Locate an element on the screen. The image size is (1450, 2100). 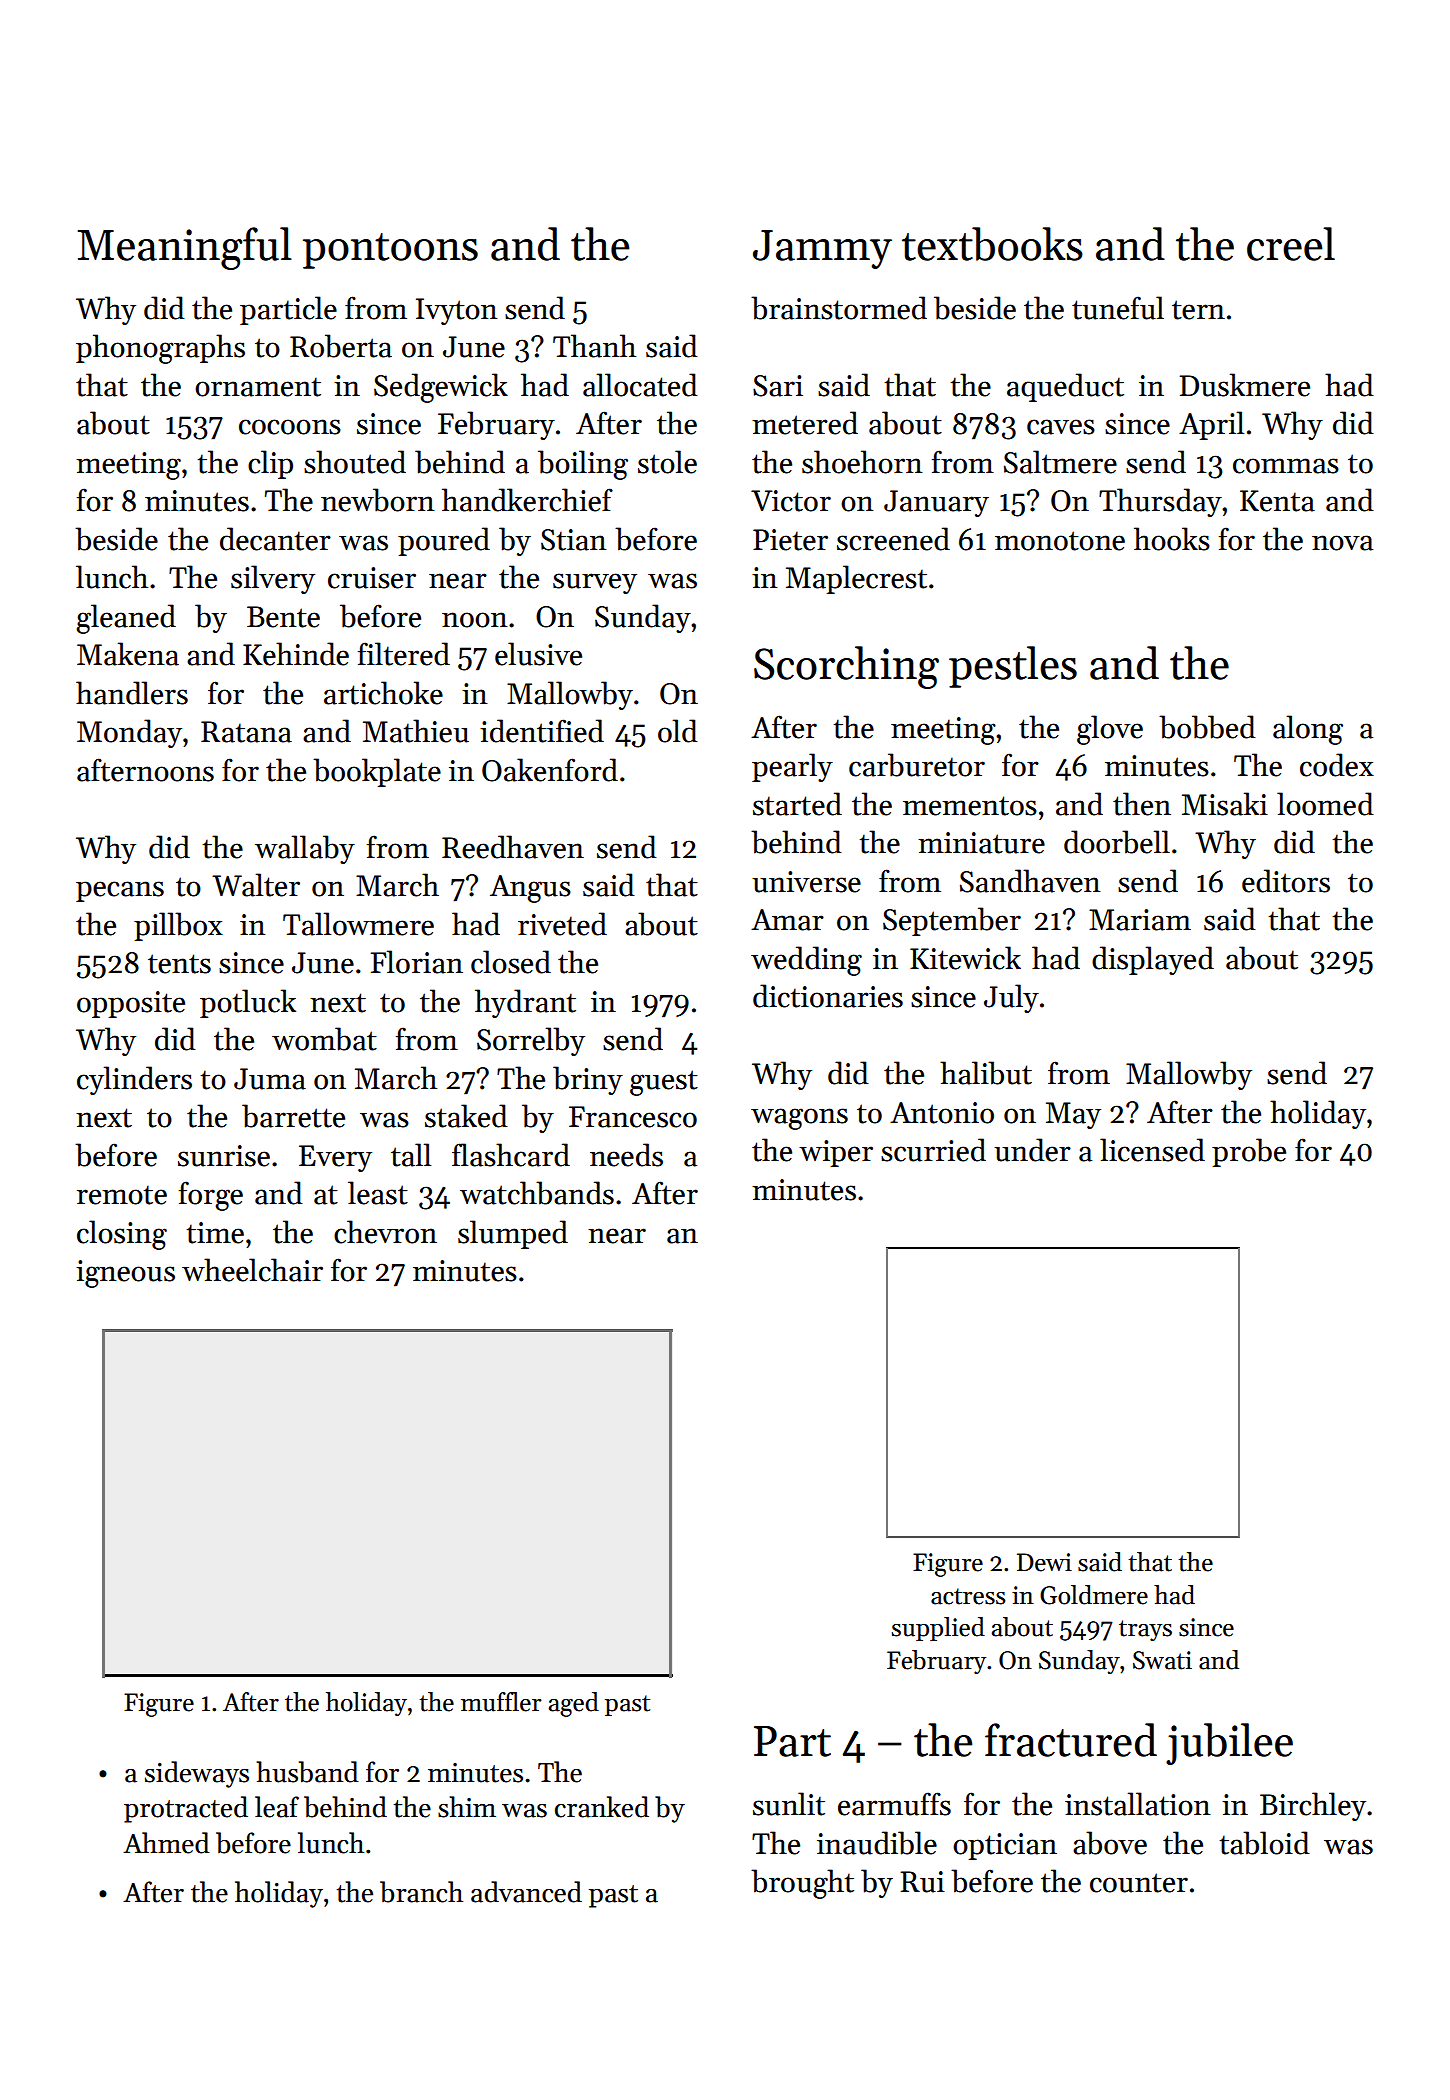
Ahmed is located at coordinates (166, 1843).
